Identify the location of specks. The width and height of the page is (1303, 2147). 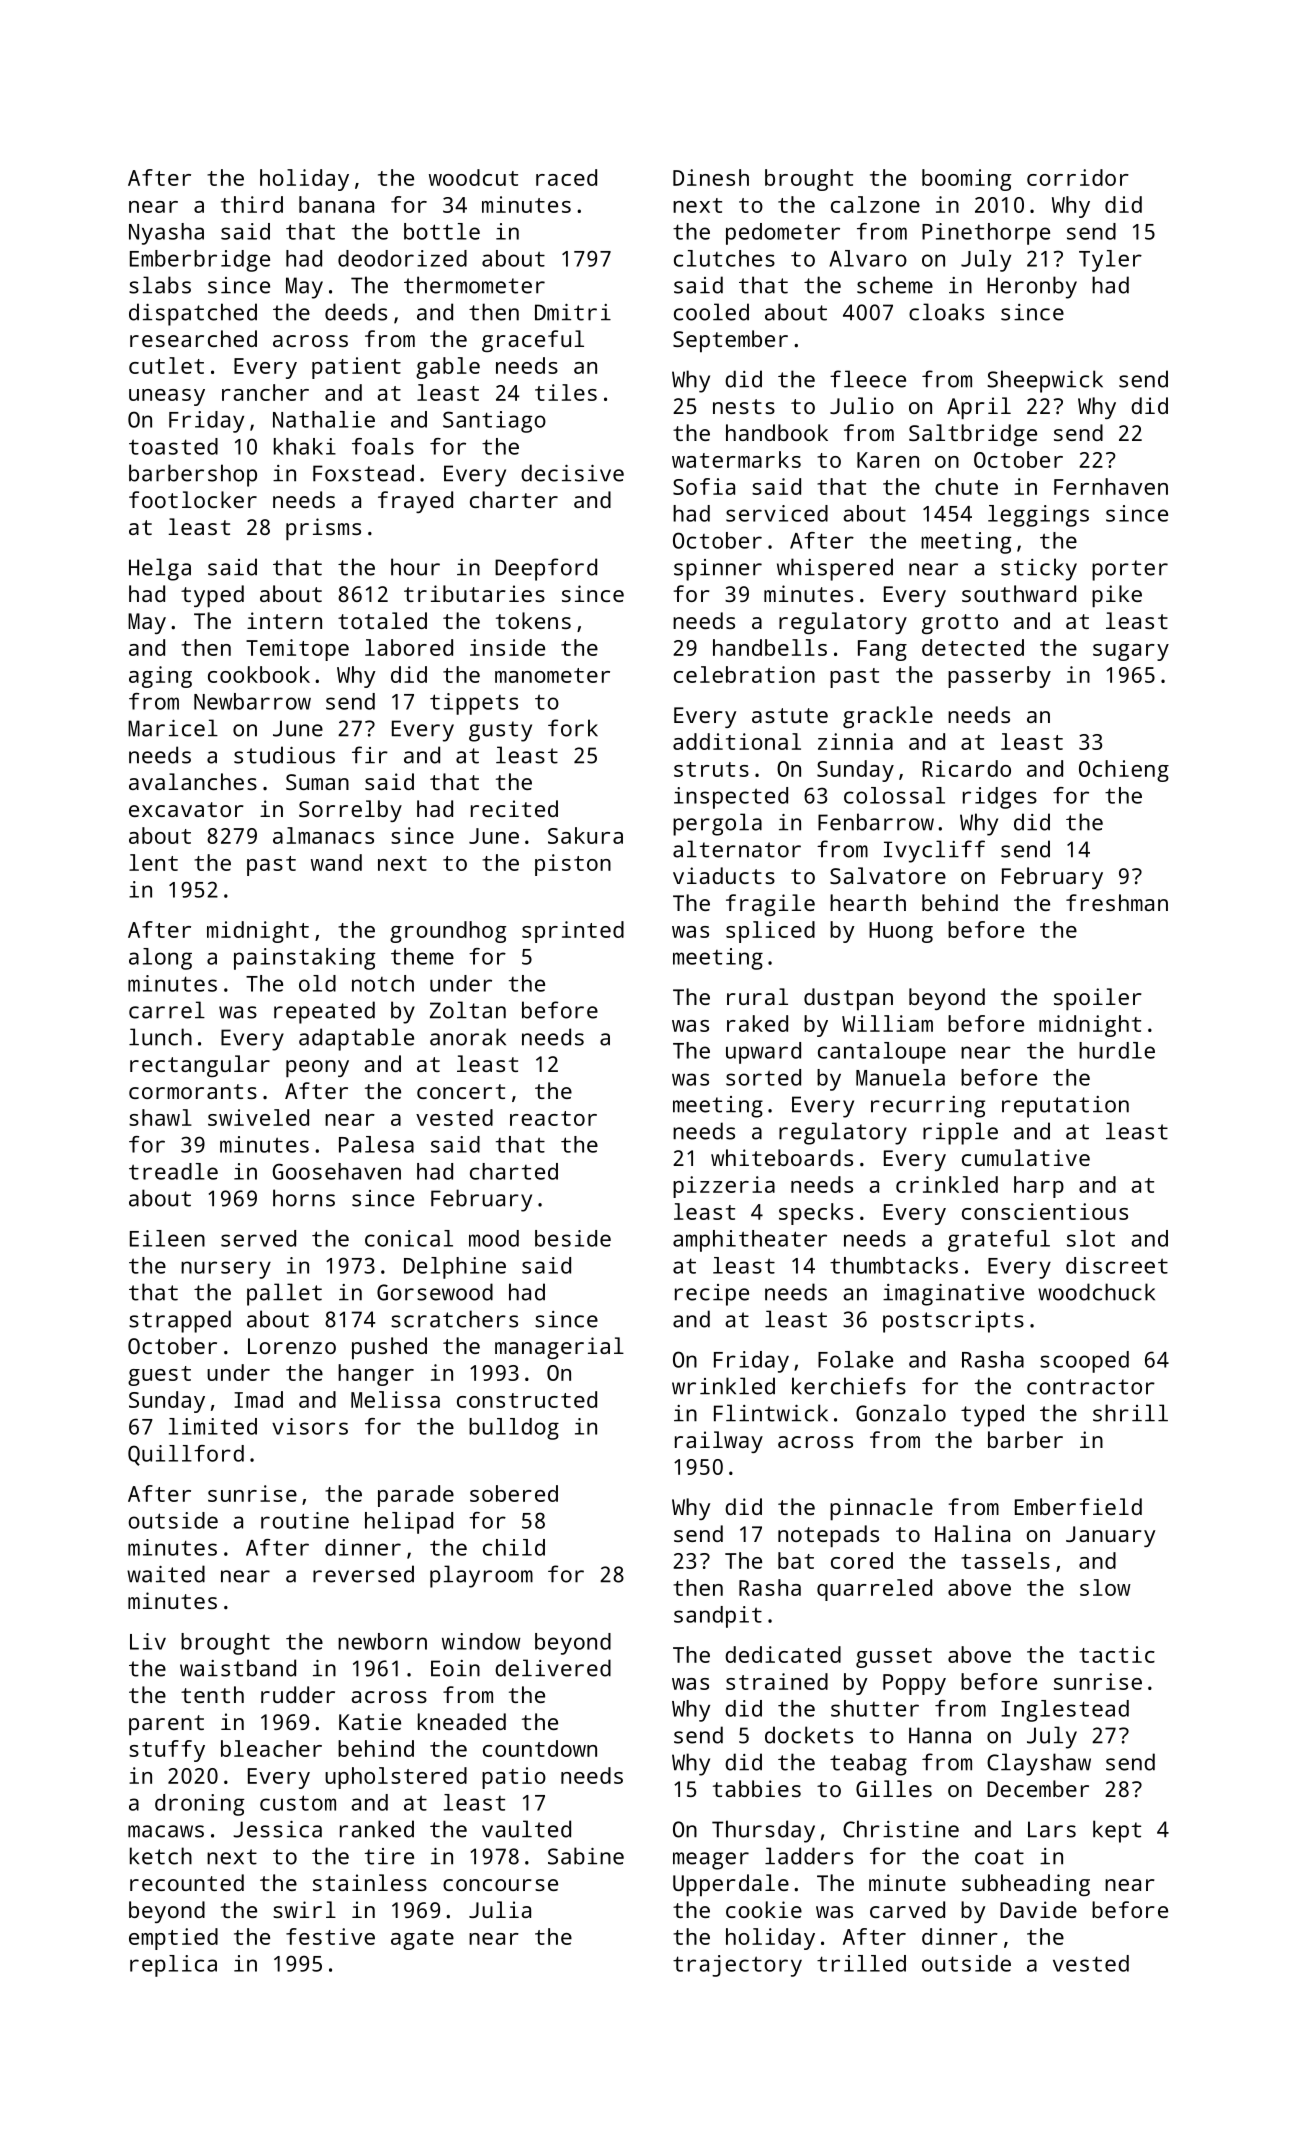
(816, 1214).
